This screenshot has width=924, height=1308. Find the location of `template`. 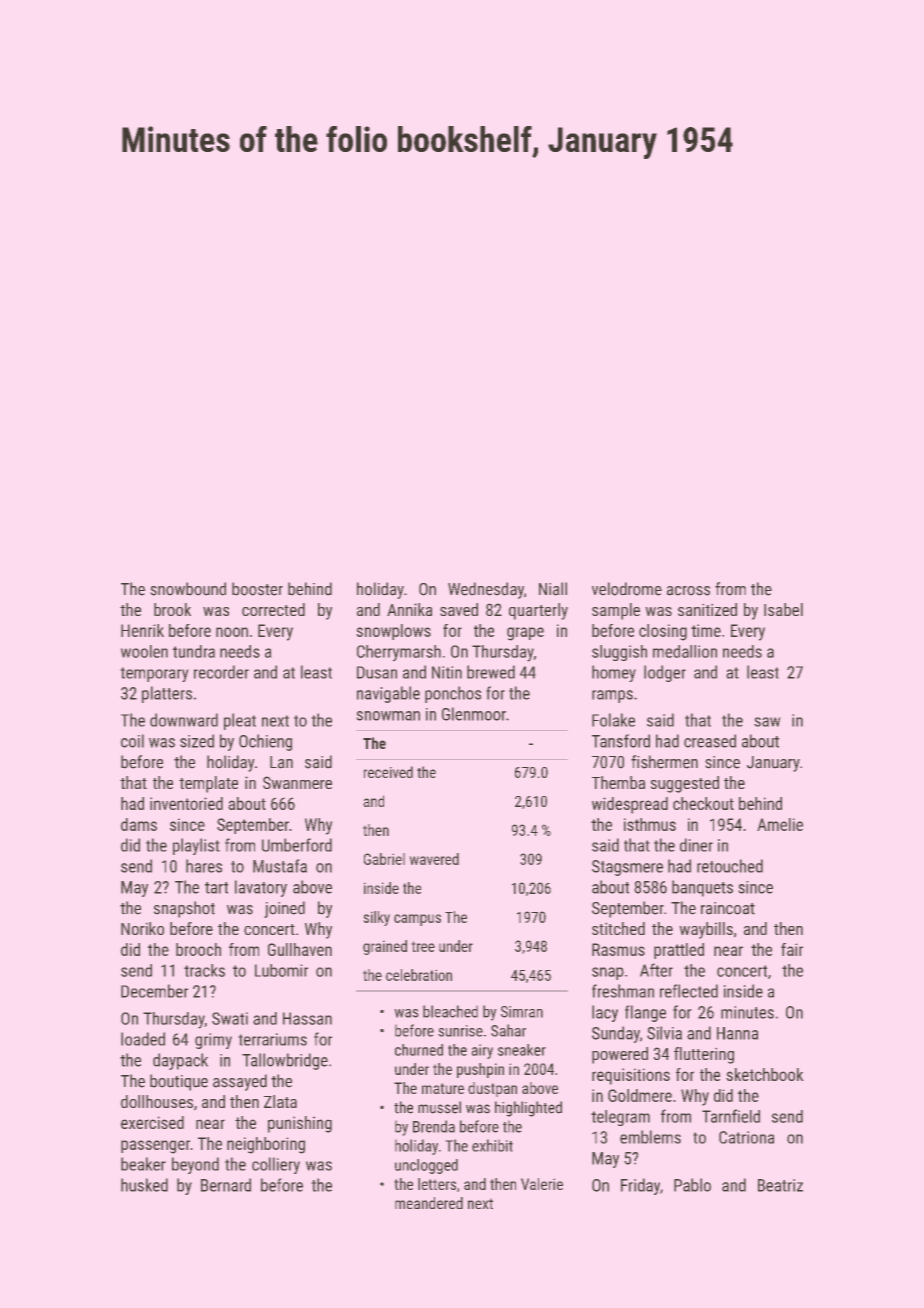

template is located at coordinates (208, 784).
